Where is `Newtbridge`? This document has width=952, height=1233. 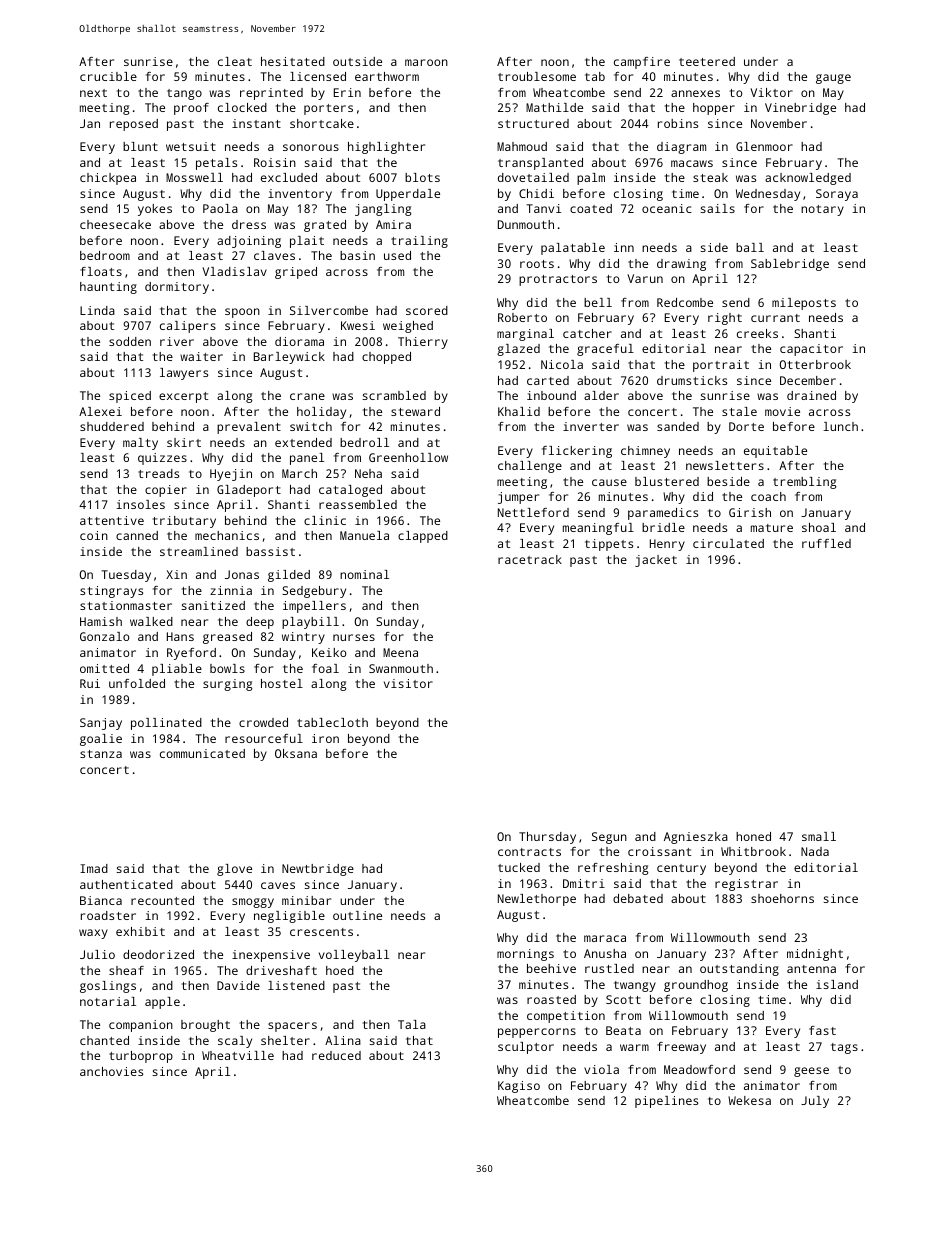
Newtbridge is located at coordinates (318, 870).
